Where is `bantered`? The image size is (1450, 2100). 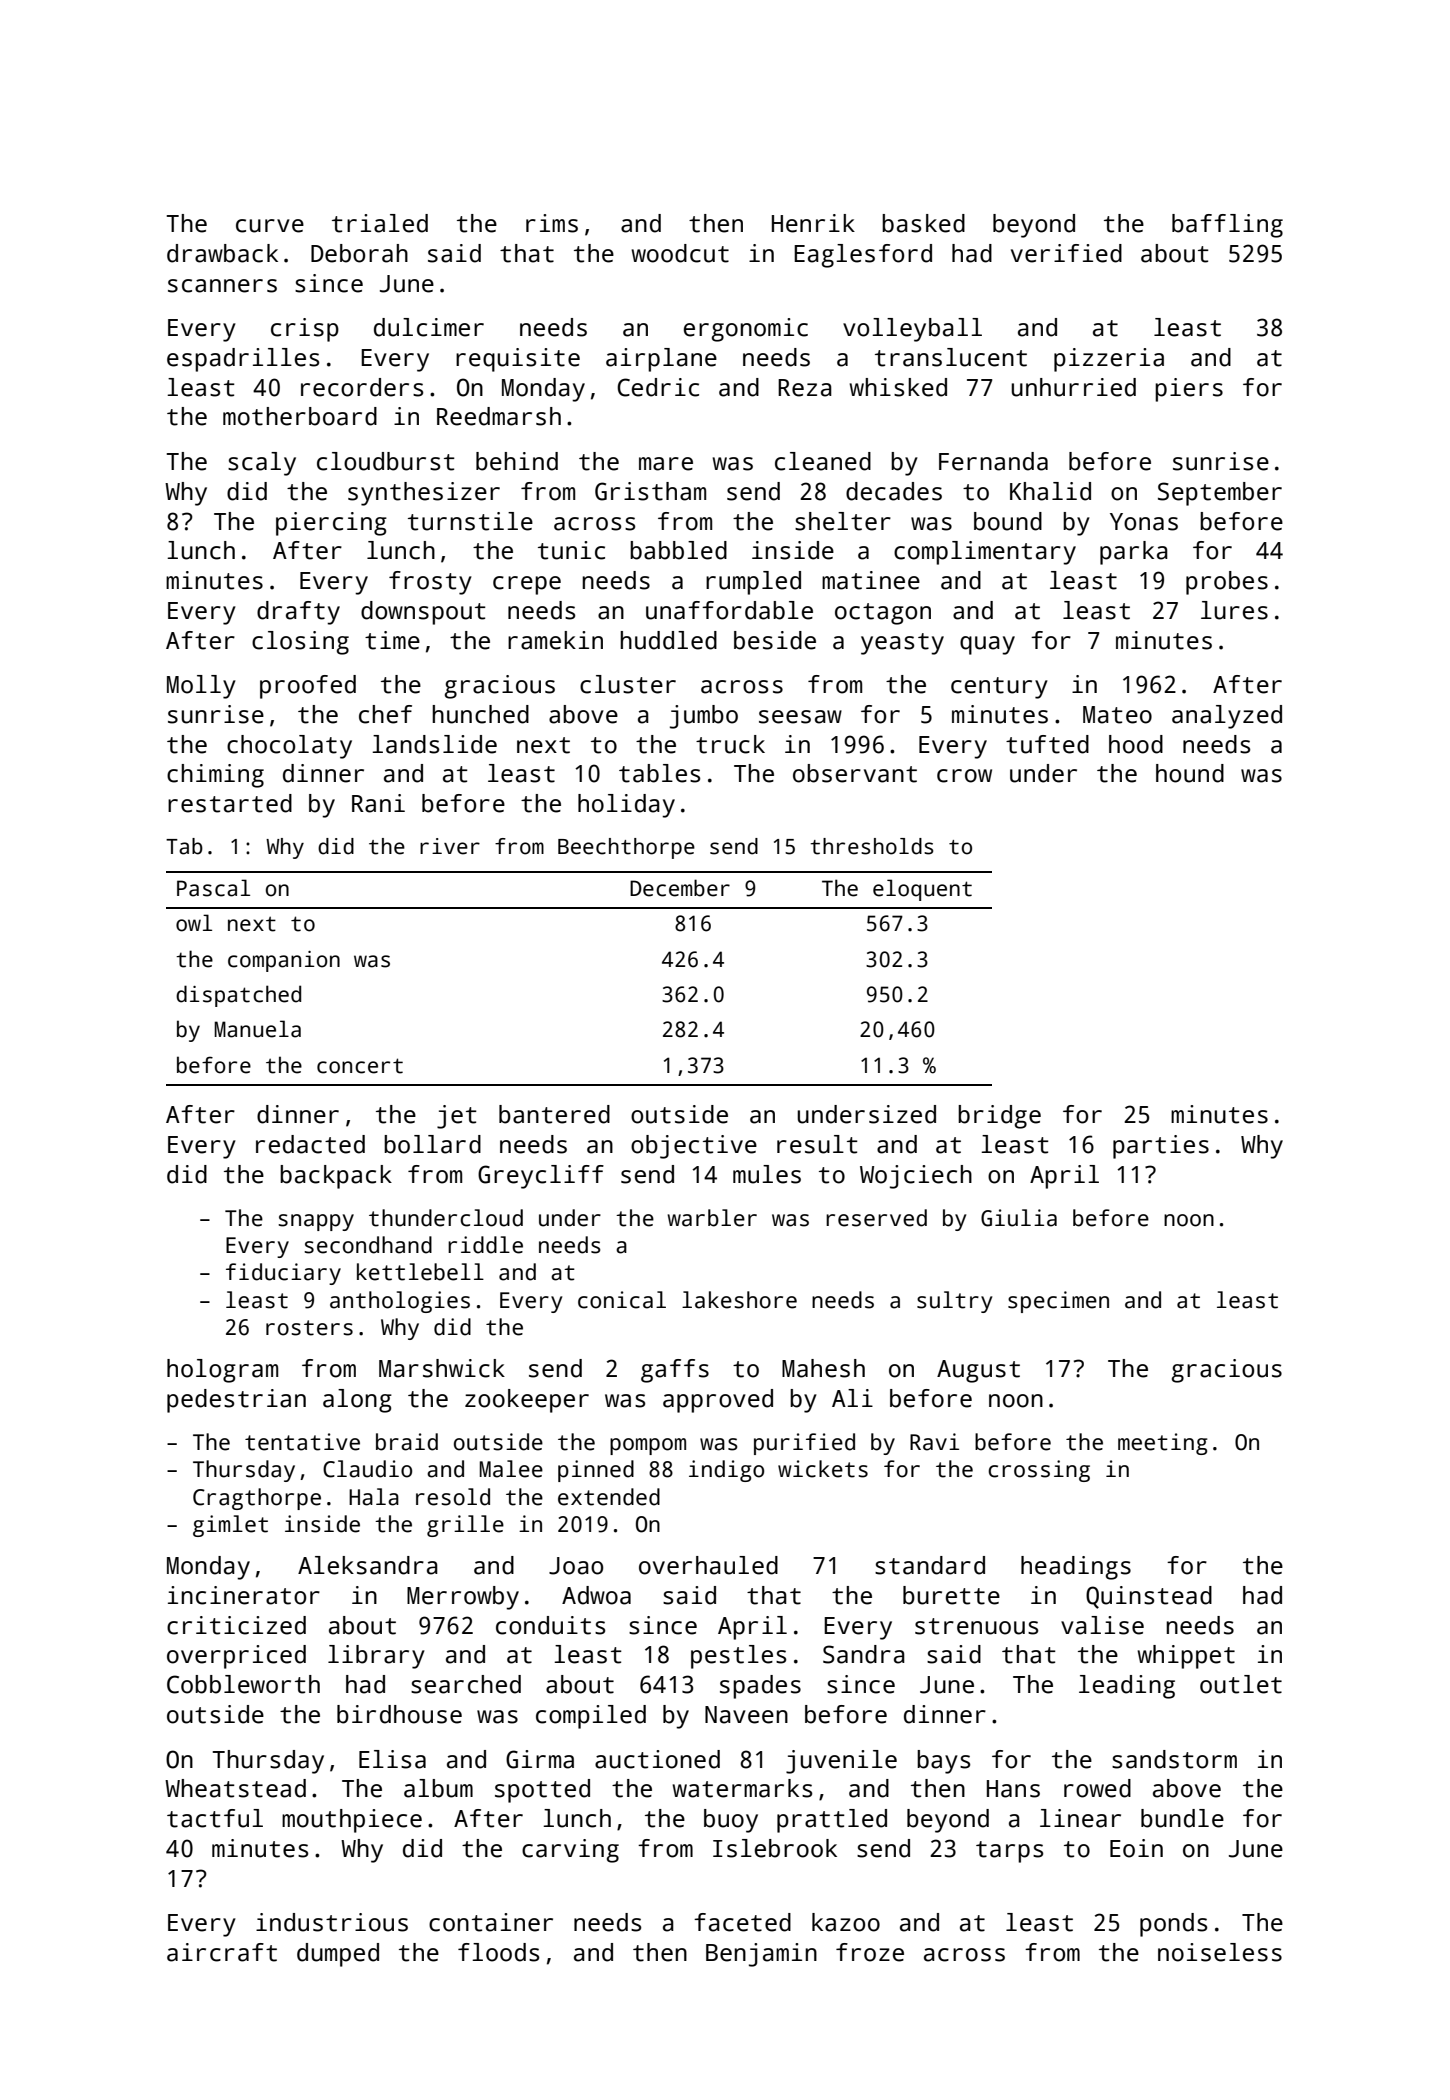
bantered is located at coordinates (554, 1114).
